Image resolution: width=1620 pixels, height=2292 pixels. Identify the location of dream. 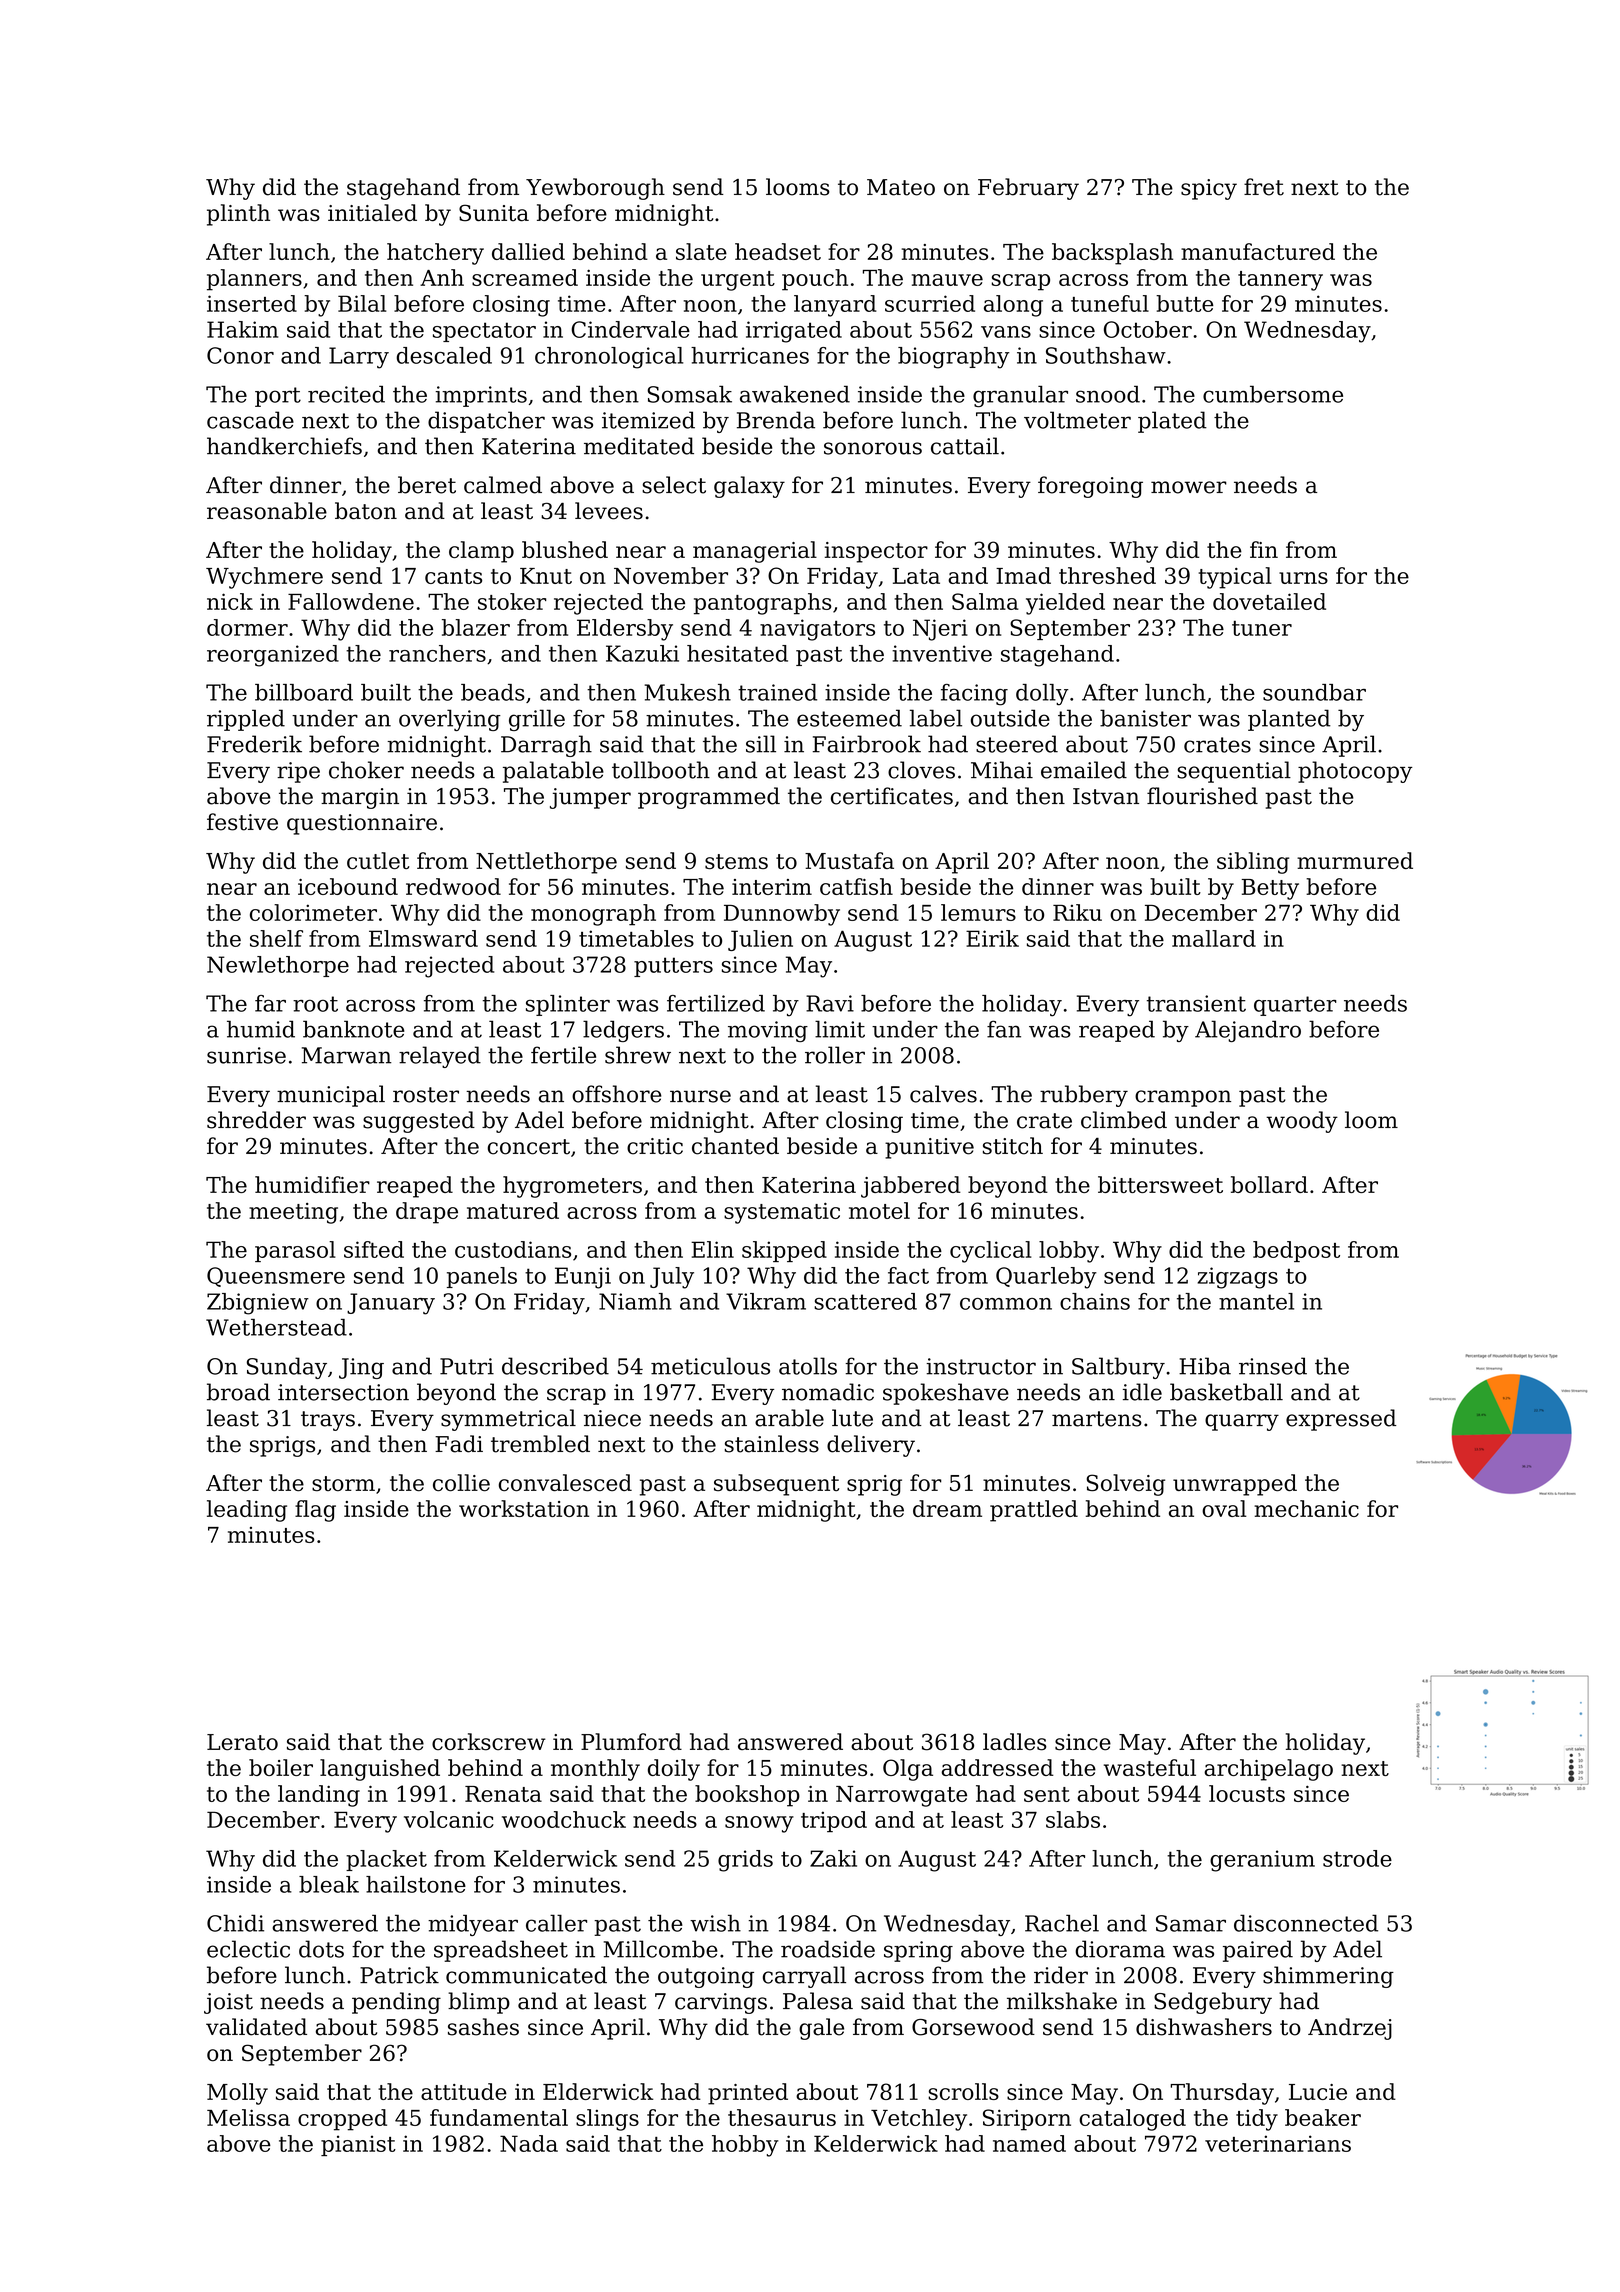
(947, 1508).
